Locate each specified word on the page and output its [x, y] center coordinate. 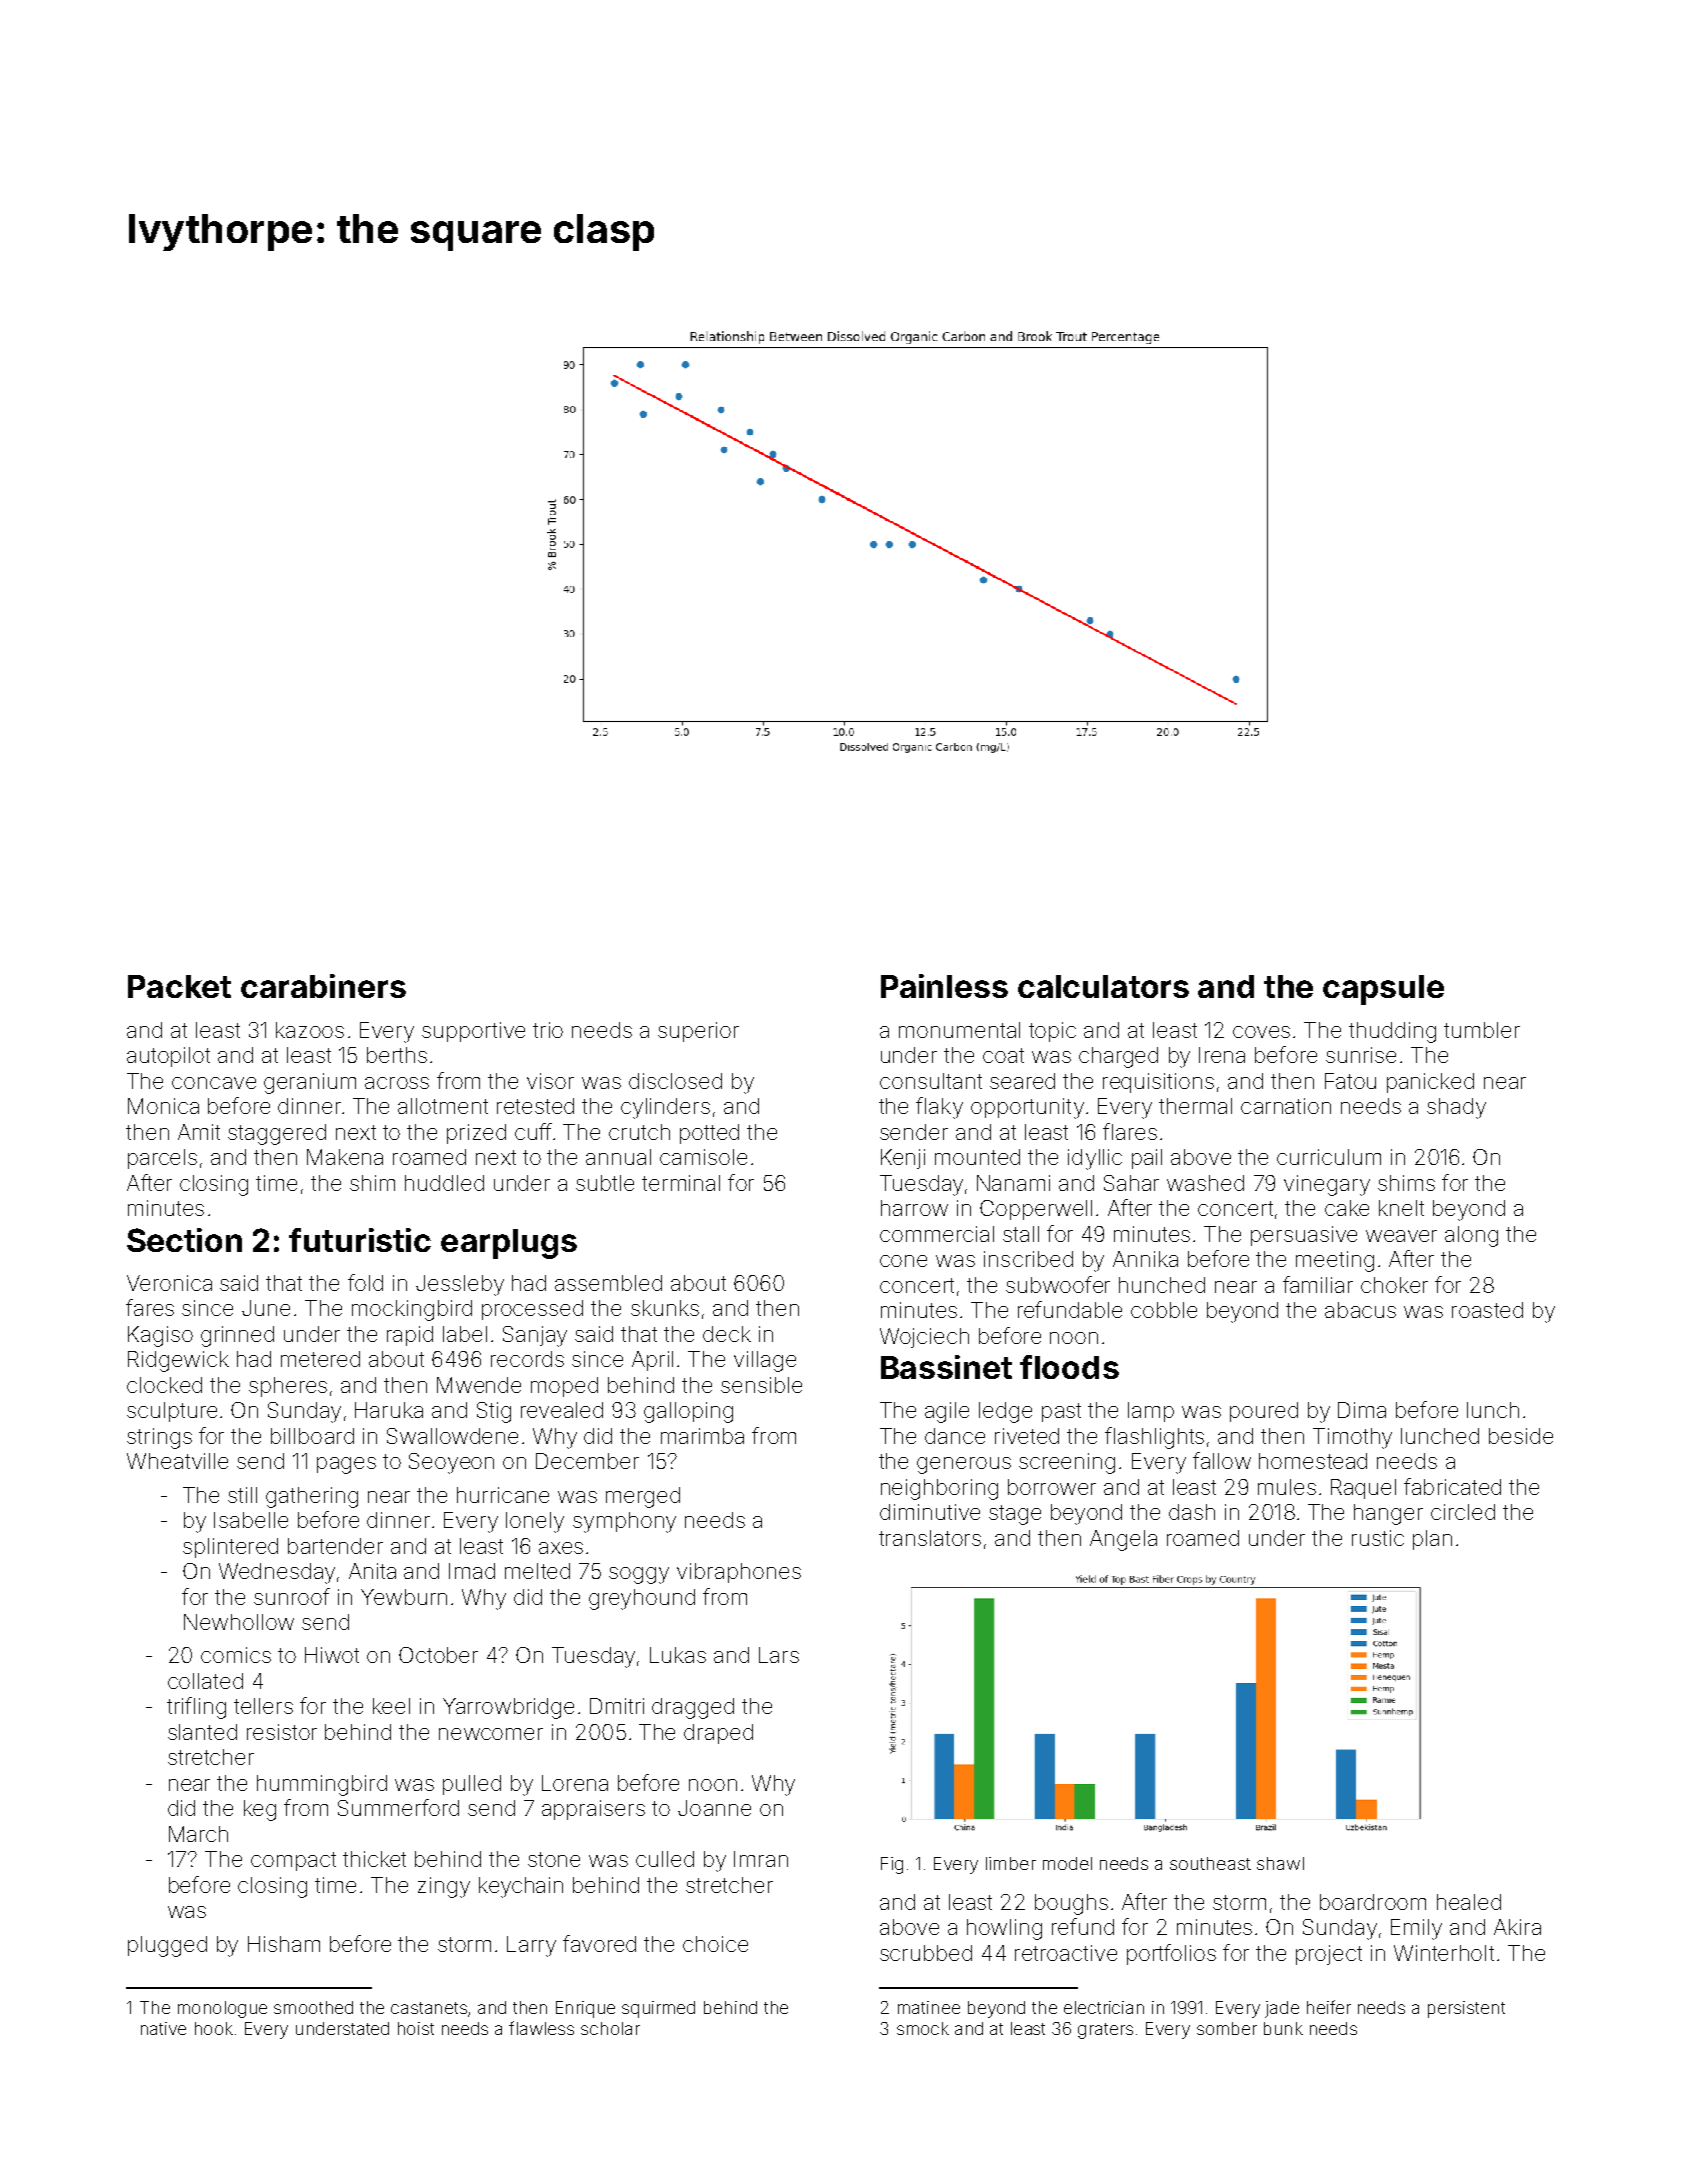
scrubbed [926, 1953]
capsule [1383, 990]
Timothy [1352, 1438]
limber [1011, 1863]
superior [698, 1032]
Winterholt [1444, 1953]
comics [236, 1655]
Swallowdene [452, 1436]
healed [1469, 1902]
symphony [624, 1522]
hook [214, 2028]
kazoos [310, 1030]
